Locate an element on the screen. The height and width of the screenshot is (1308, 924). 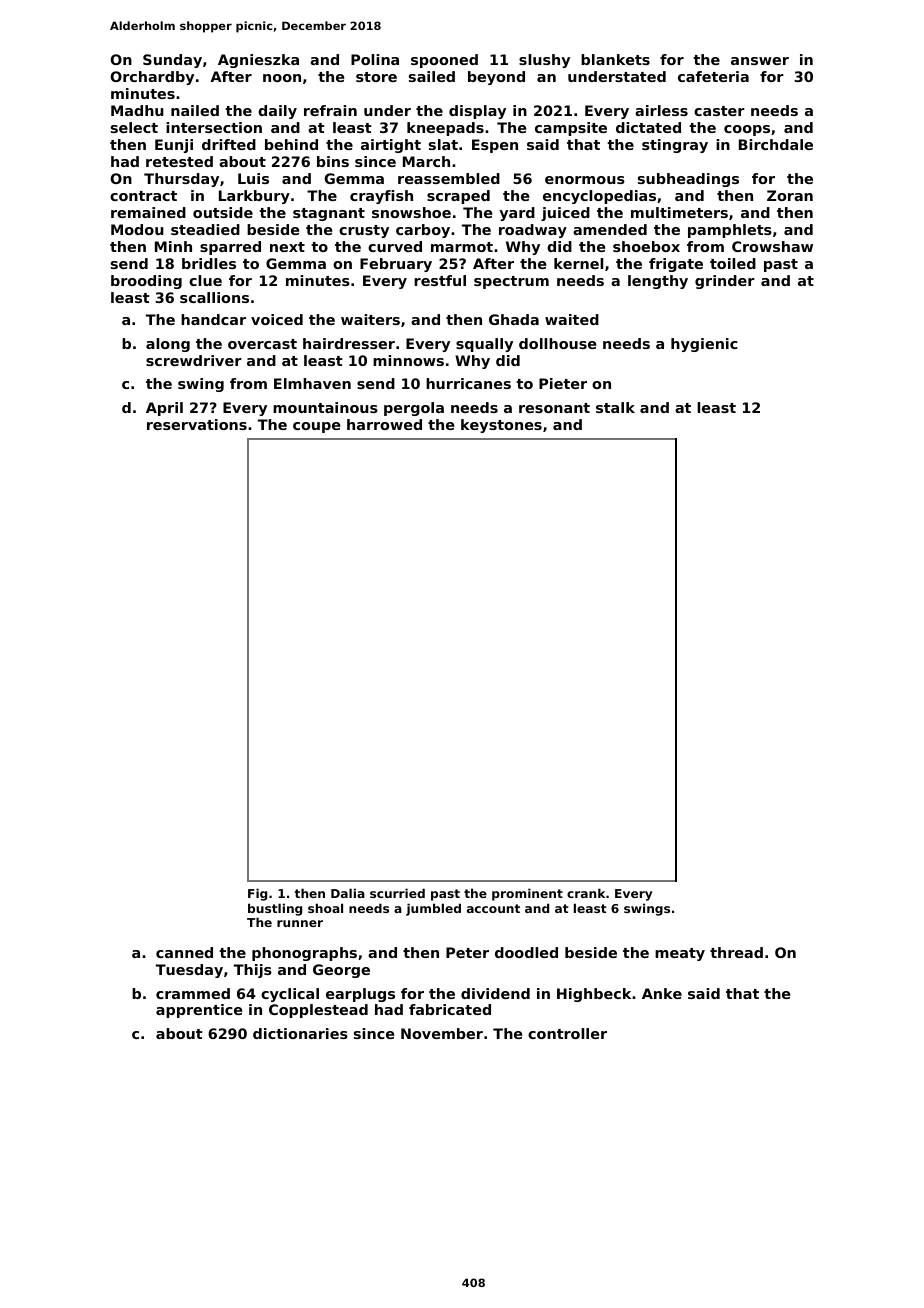
reservations is located at coordinates (197, 424).
